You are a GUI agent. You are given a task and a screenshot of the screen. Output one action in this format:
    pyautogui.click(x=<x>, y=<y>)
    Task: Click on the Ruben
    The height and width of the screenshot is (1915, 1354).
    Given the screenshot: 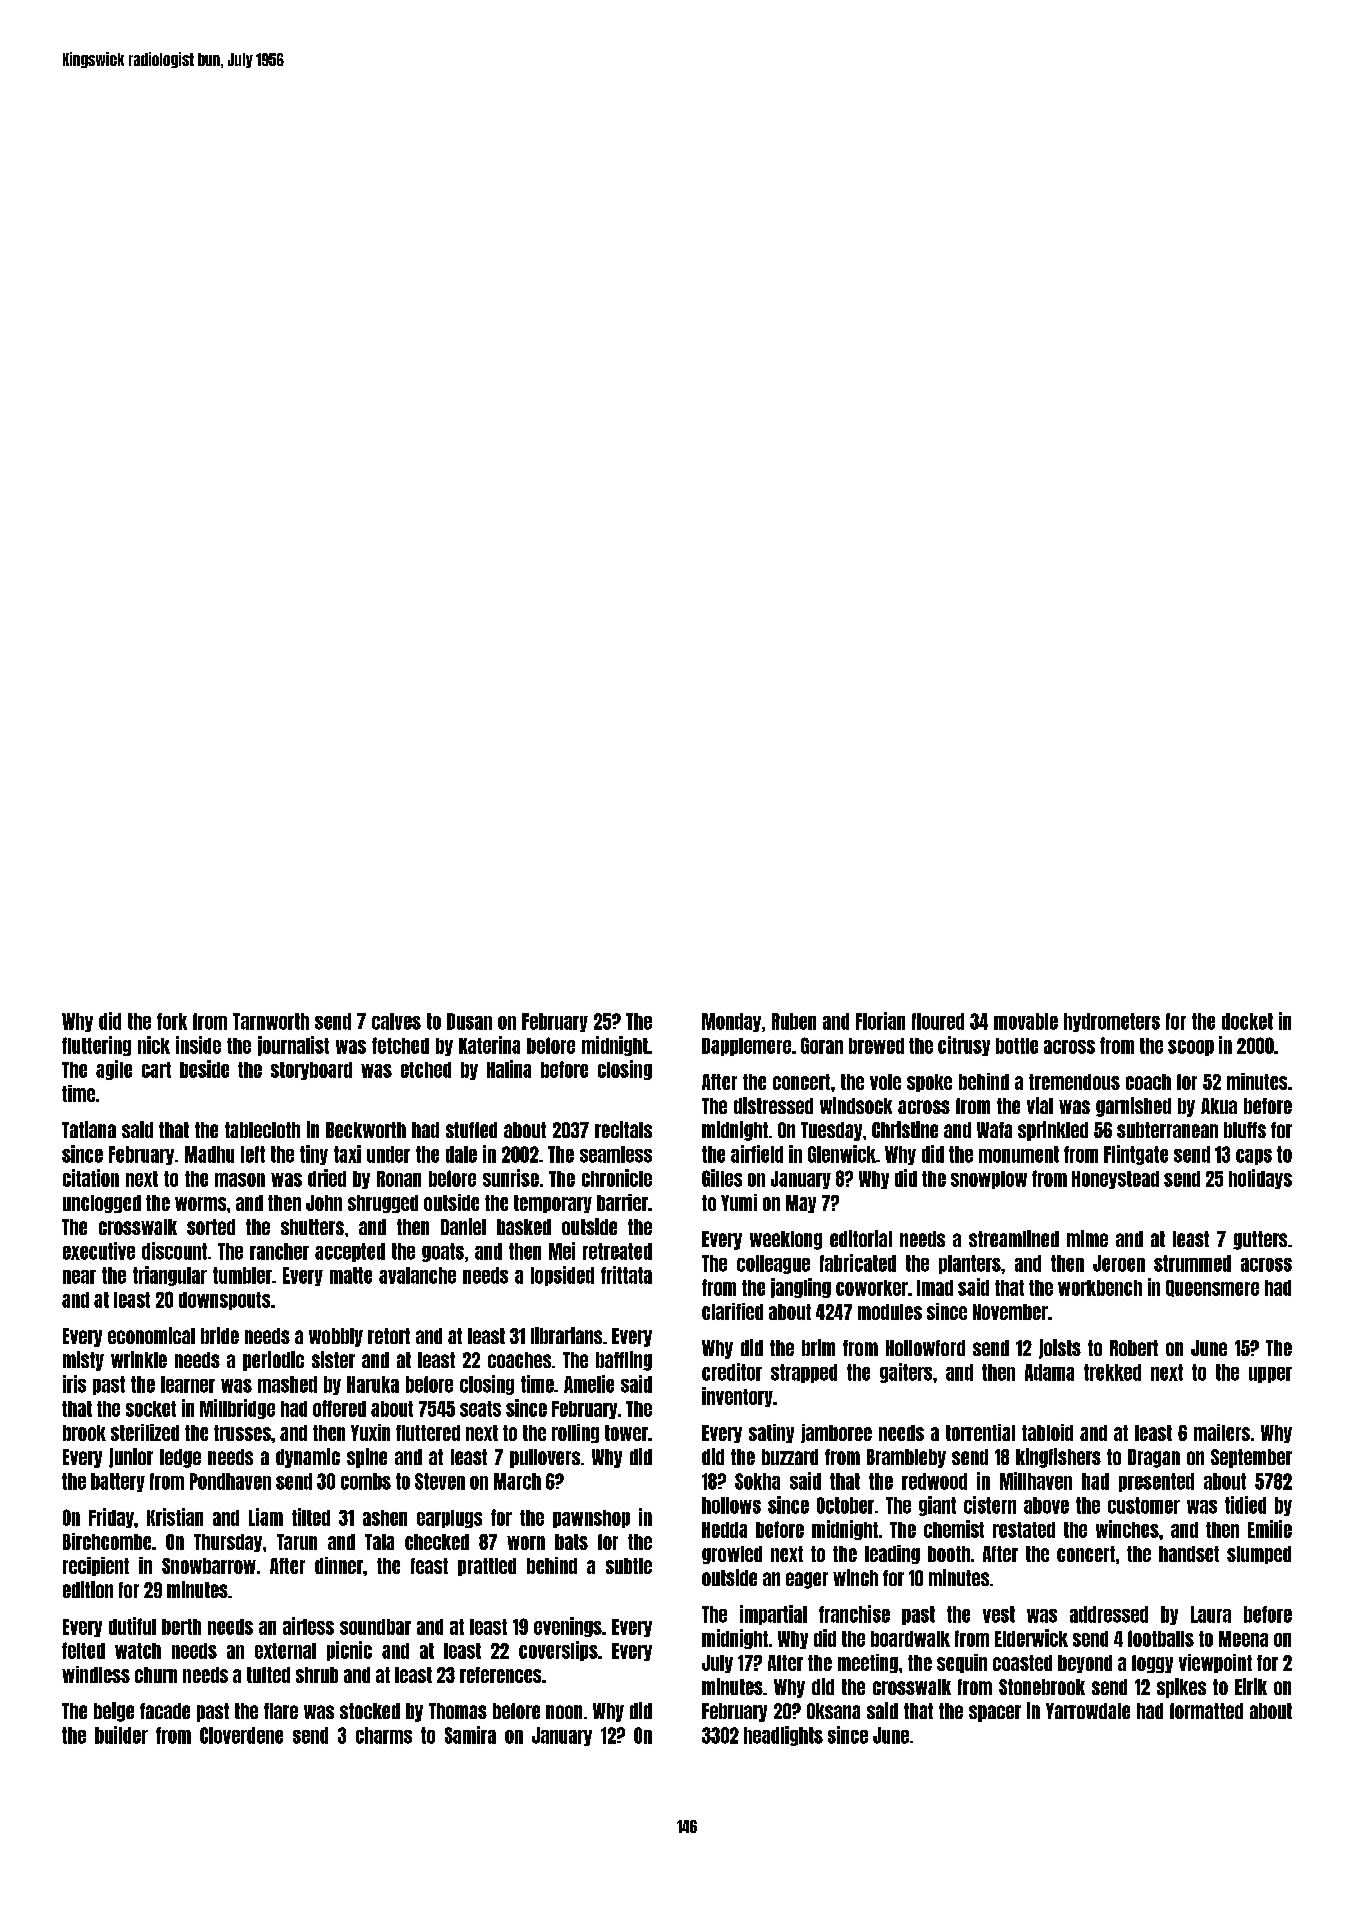 What is the action you would take?
    pyautogui.click(x=794, y=1021)
